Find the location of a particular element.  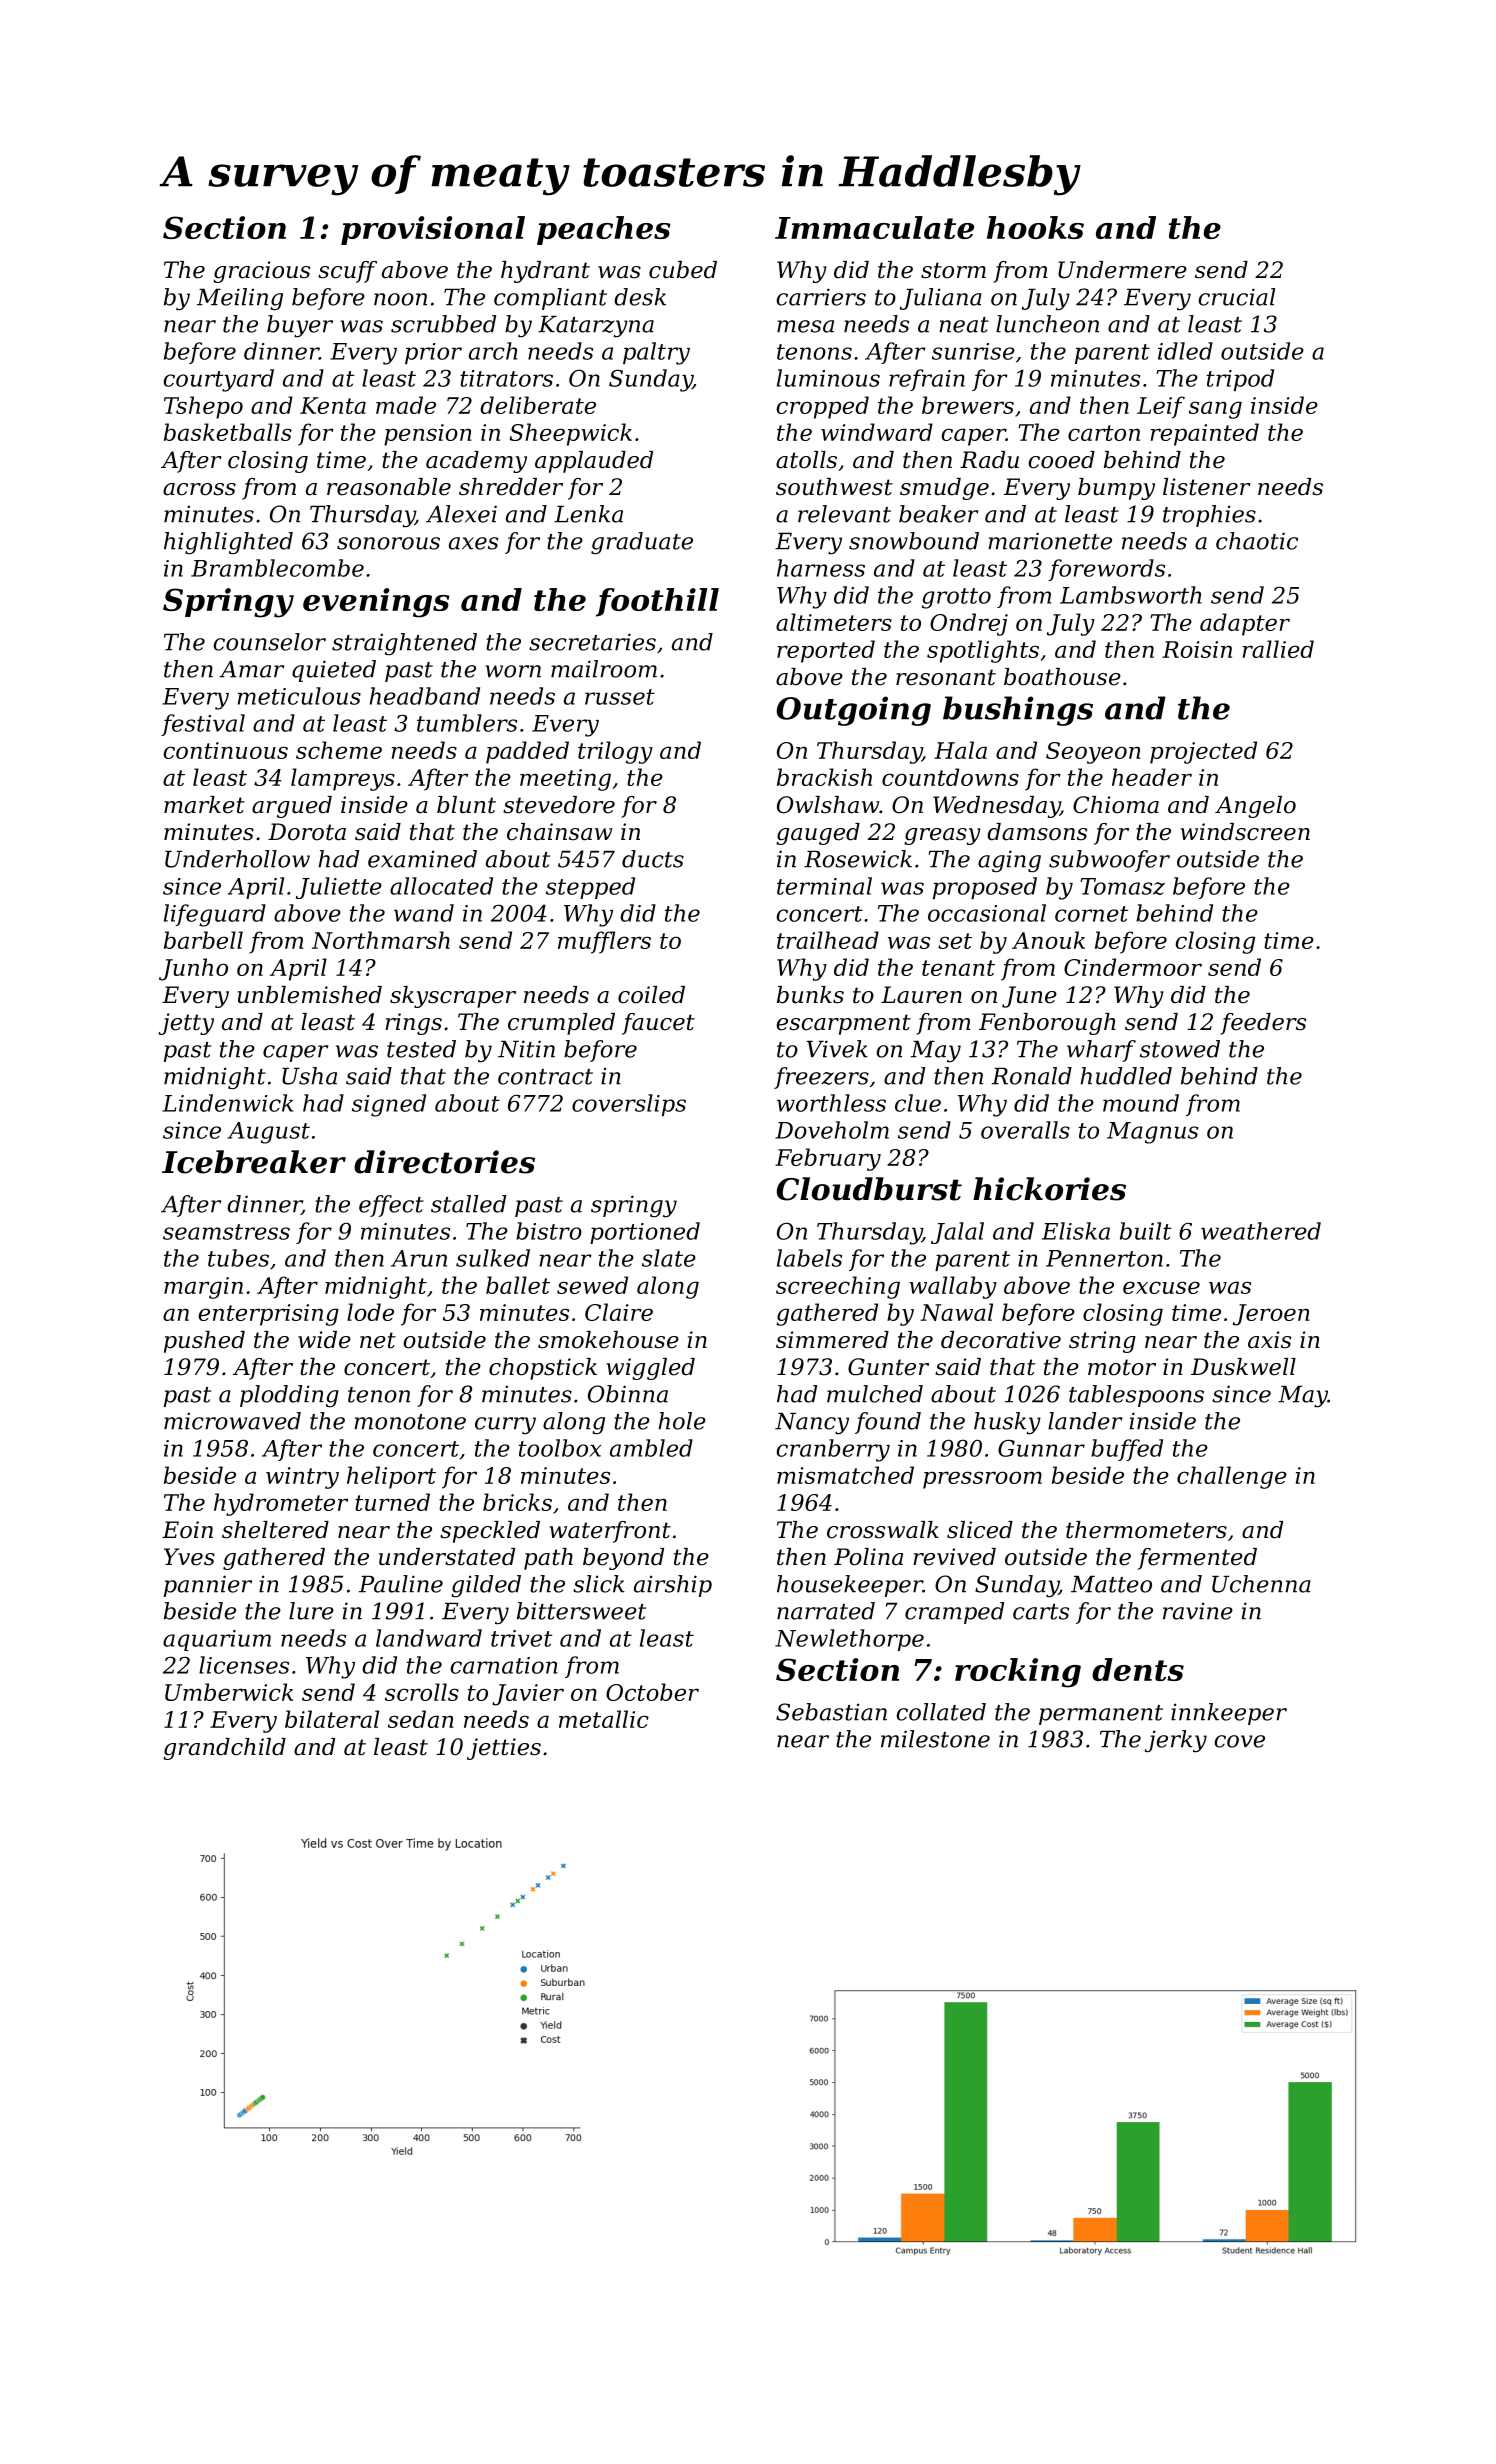

signed is located at coordinates (389, 1105).
